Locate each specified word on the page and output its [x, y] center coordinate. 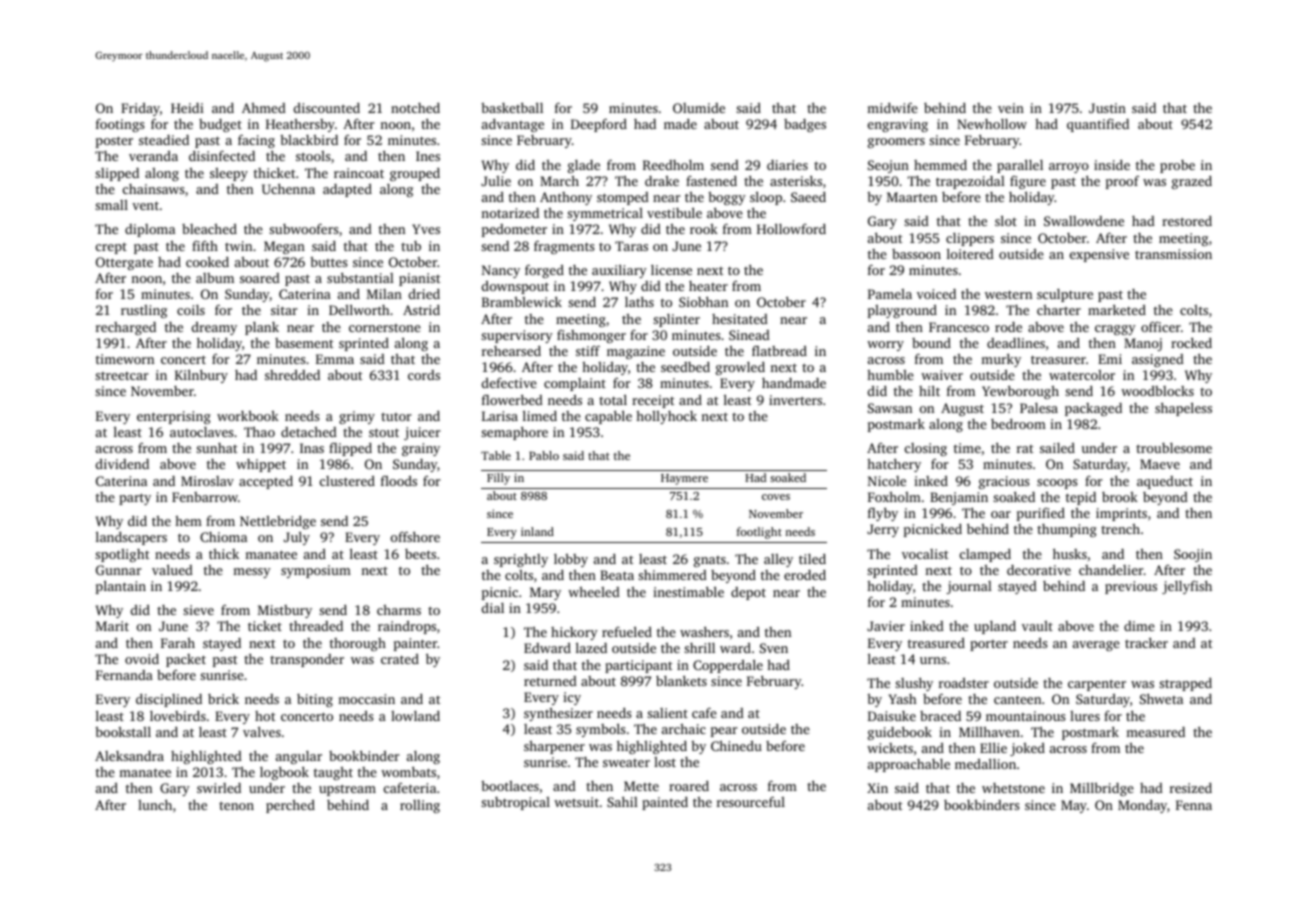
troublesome [1174, 448]
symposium [316, 571]
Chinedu [736, 746]
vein [1011, 108]
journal [969, 587]
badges [805, 125]
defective [509, 383]
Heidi [187, 108]
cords [424, 375]
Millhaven [989, 732]
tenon [236, 806]
